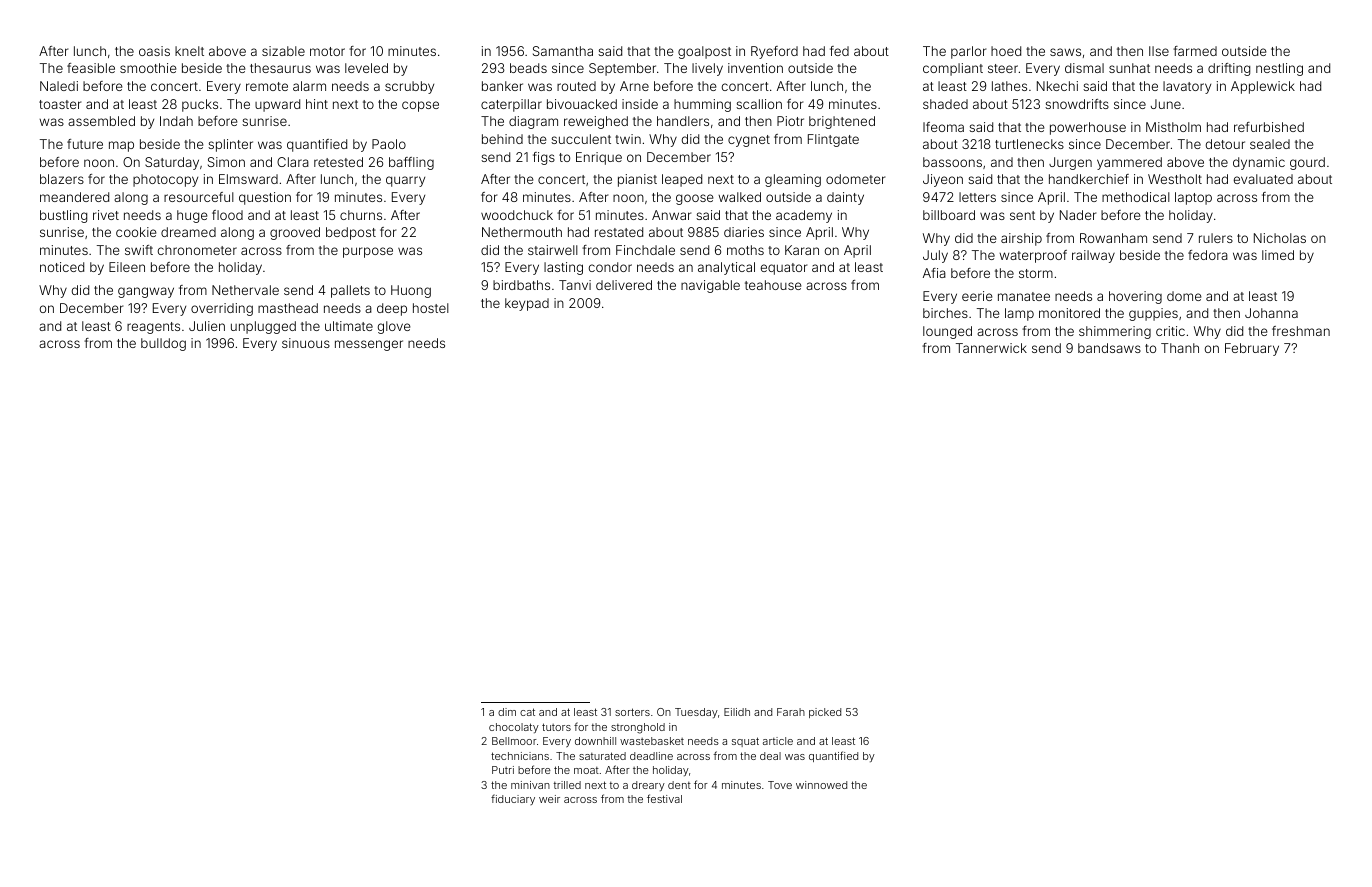 The image size is (1372, 887). Describe the element at coordinates (1225, 144) in the image. I see `detour` at that location.
